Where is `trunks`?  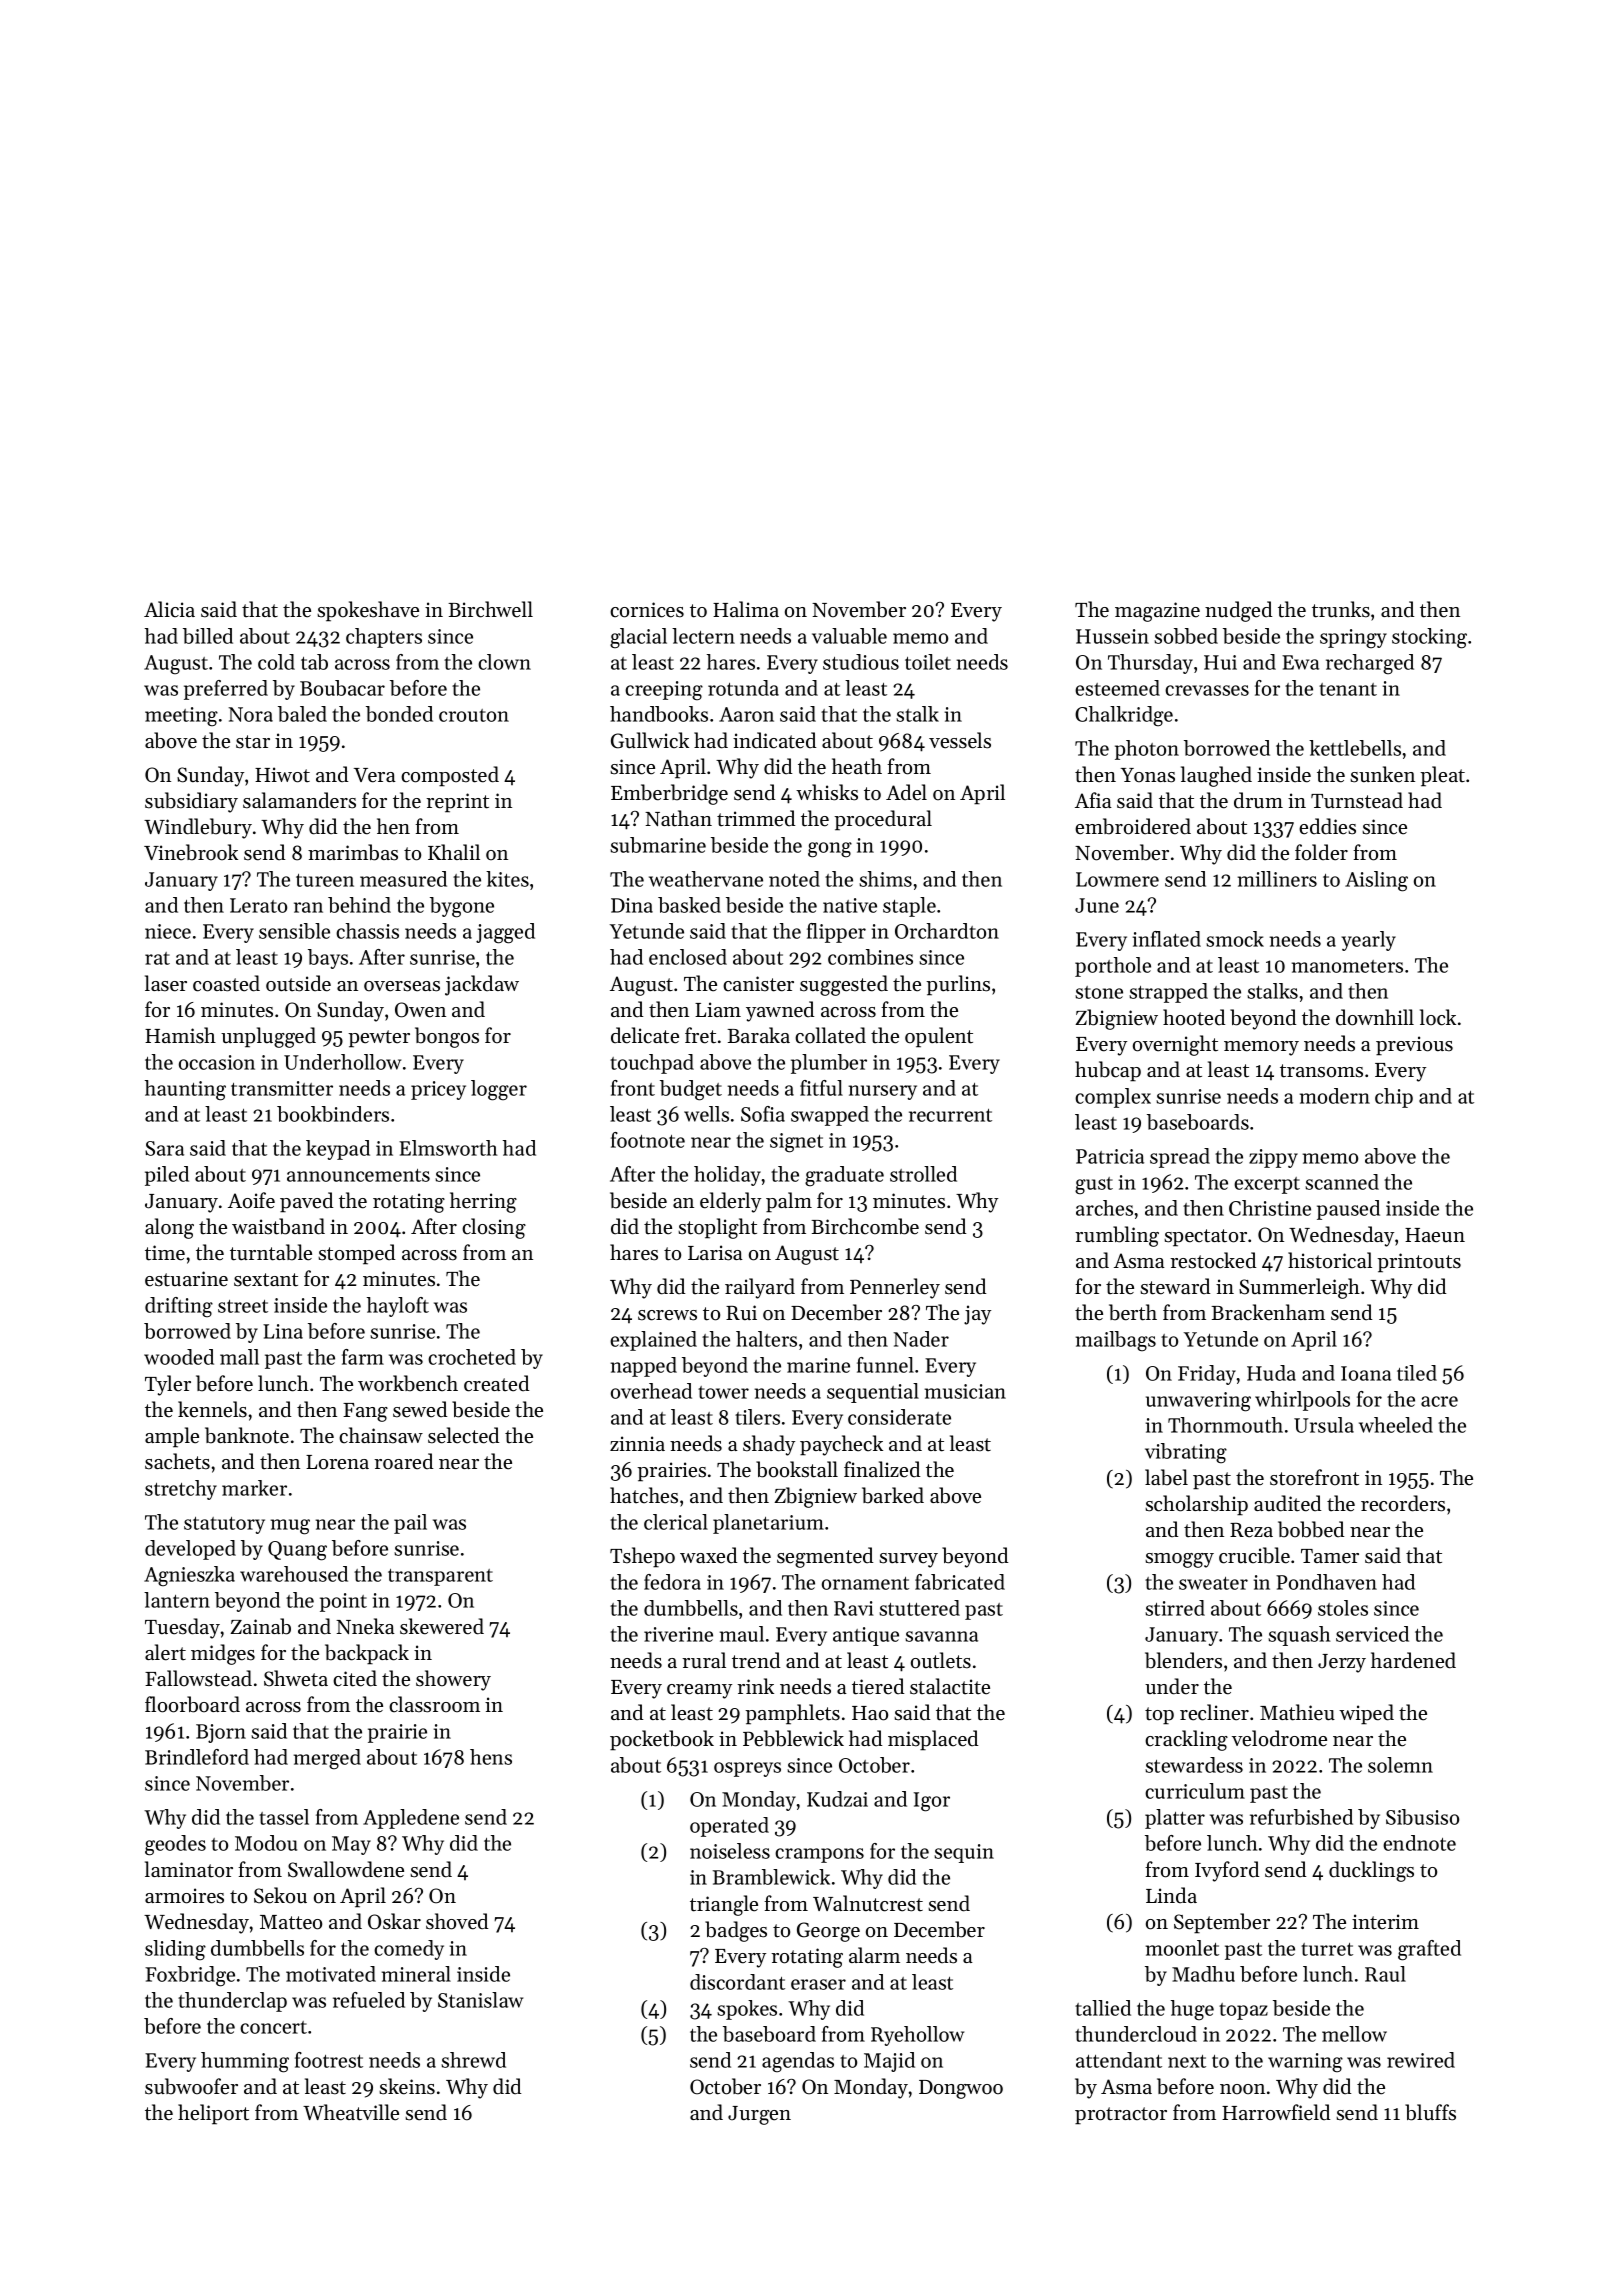 trunks is located at coordinates (1341, 609).
